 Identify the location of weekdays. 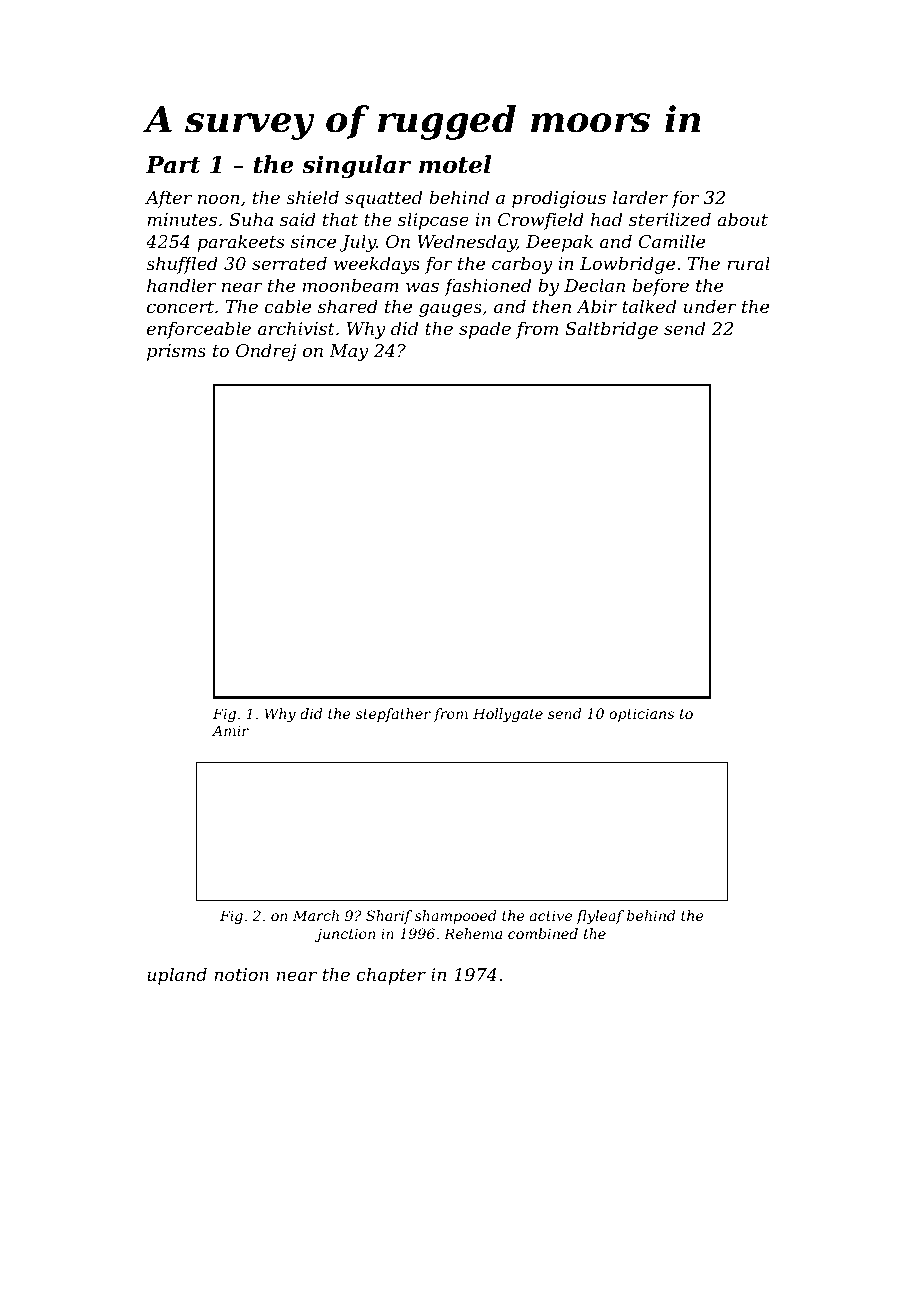
(377, 265).
